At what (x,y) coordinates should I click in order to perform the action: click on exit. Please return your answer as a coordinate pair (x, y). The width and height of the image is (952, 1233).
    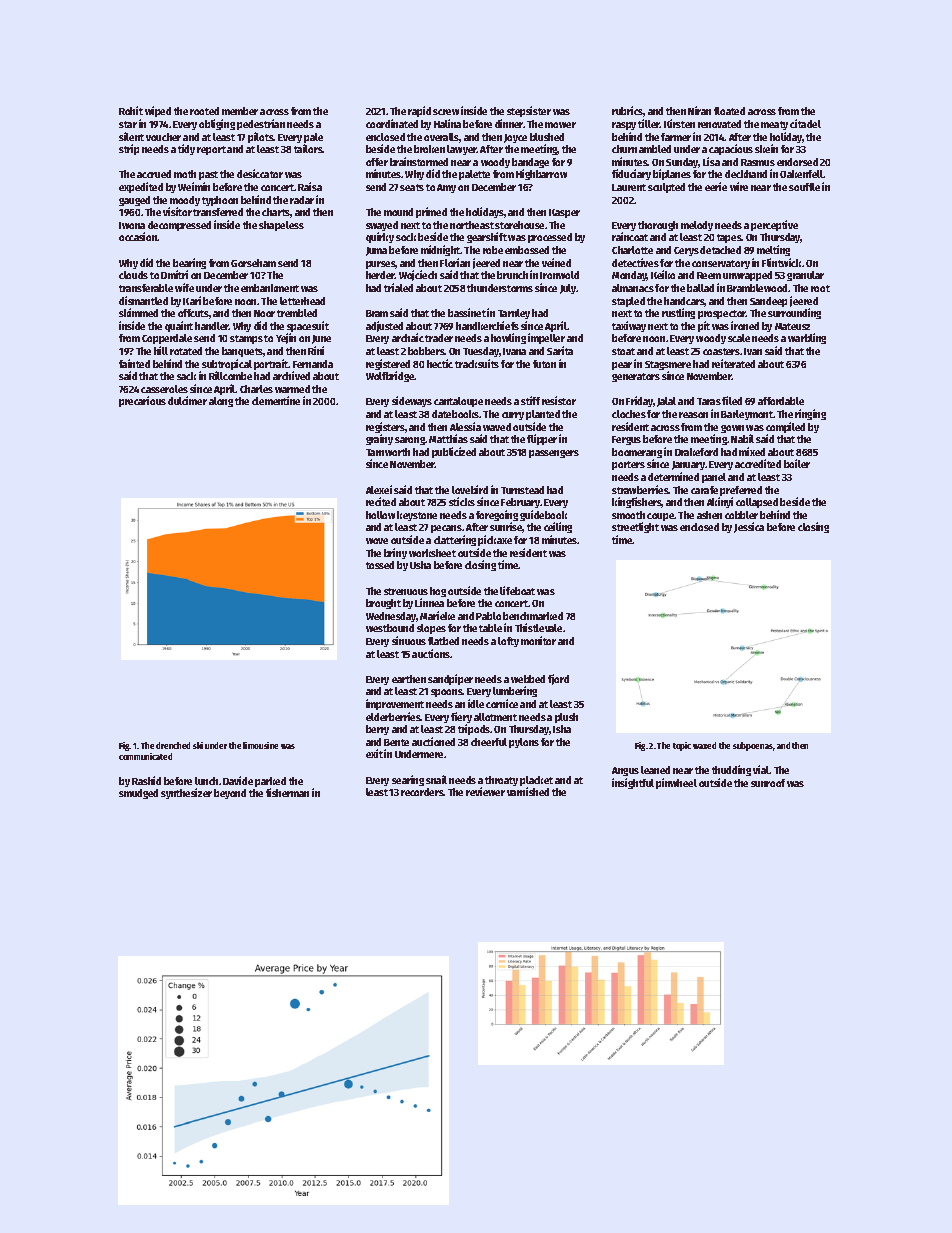
    Looking at the image, I should click on (374, 753).
